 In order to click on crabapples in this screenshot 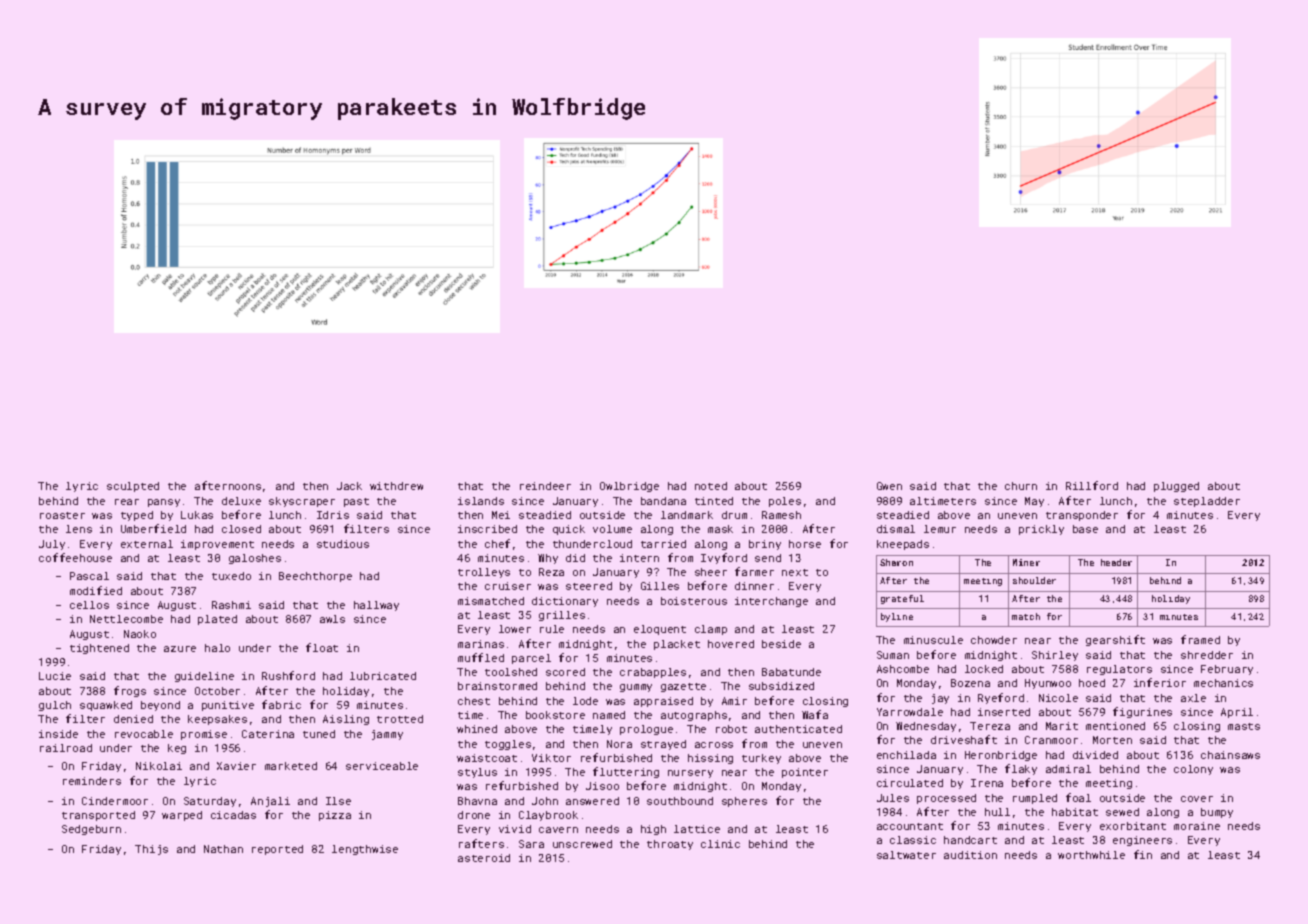, I will do `click(653, 673)`.
